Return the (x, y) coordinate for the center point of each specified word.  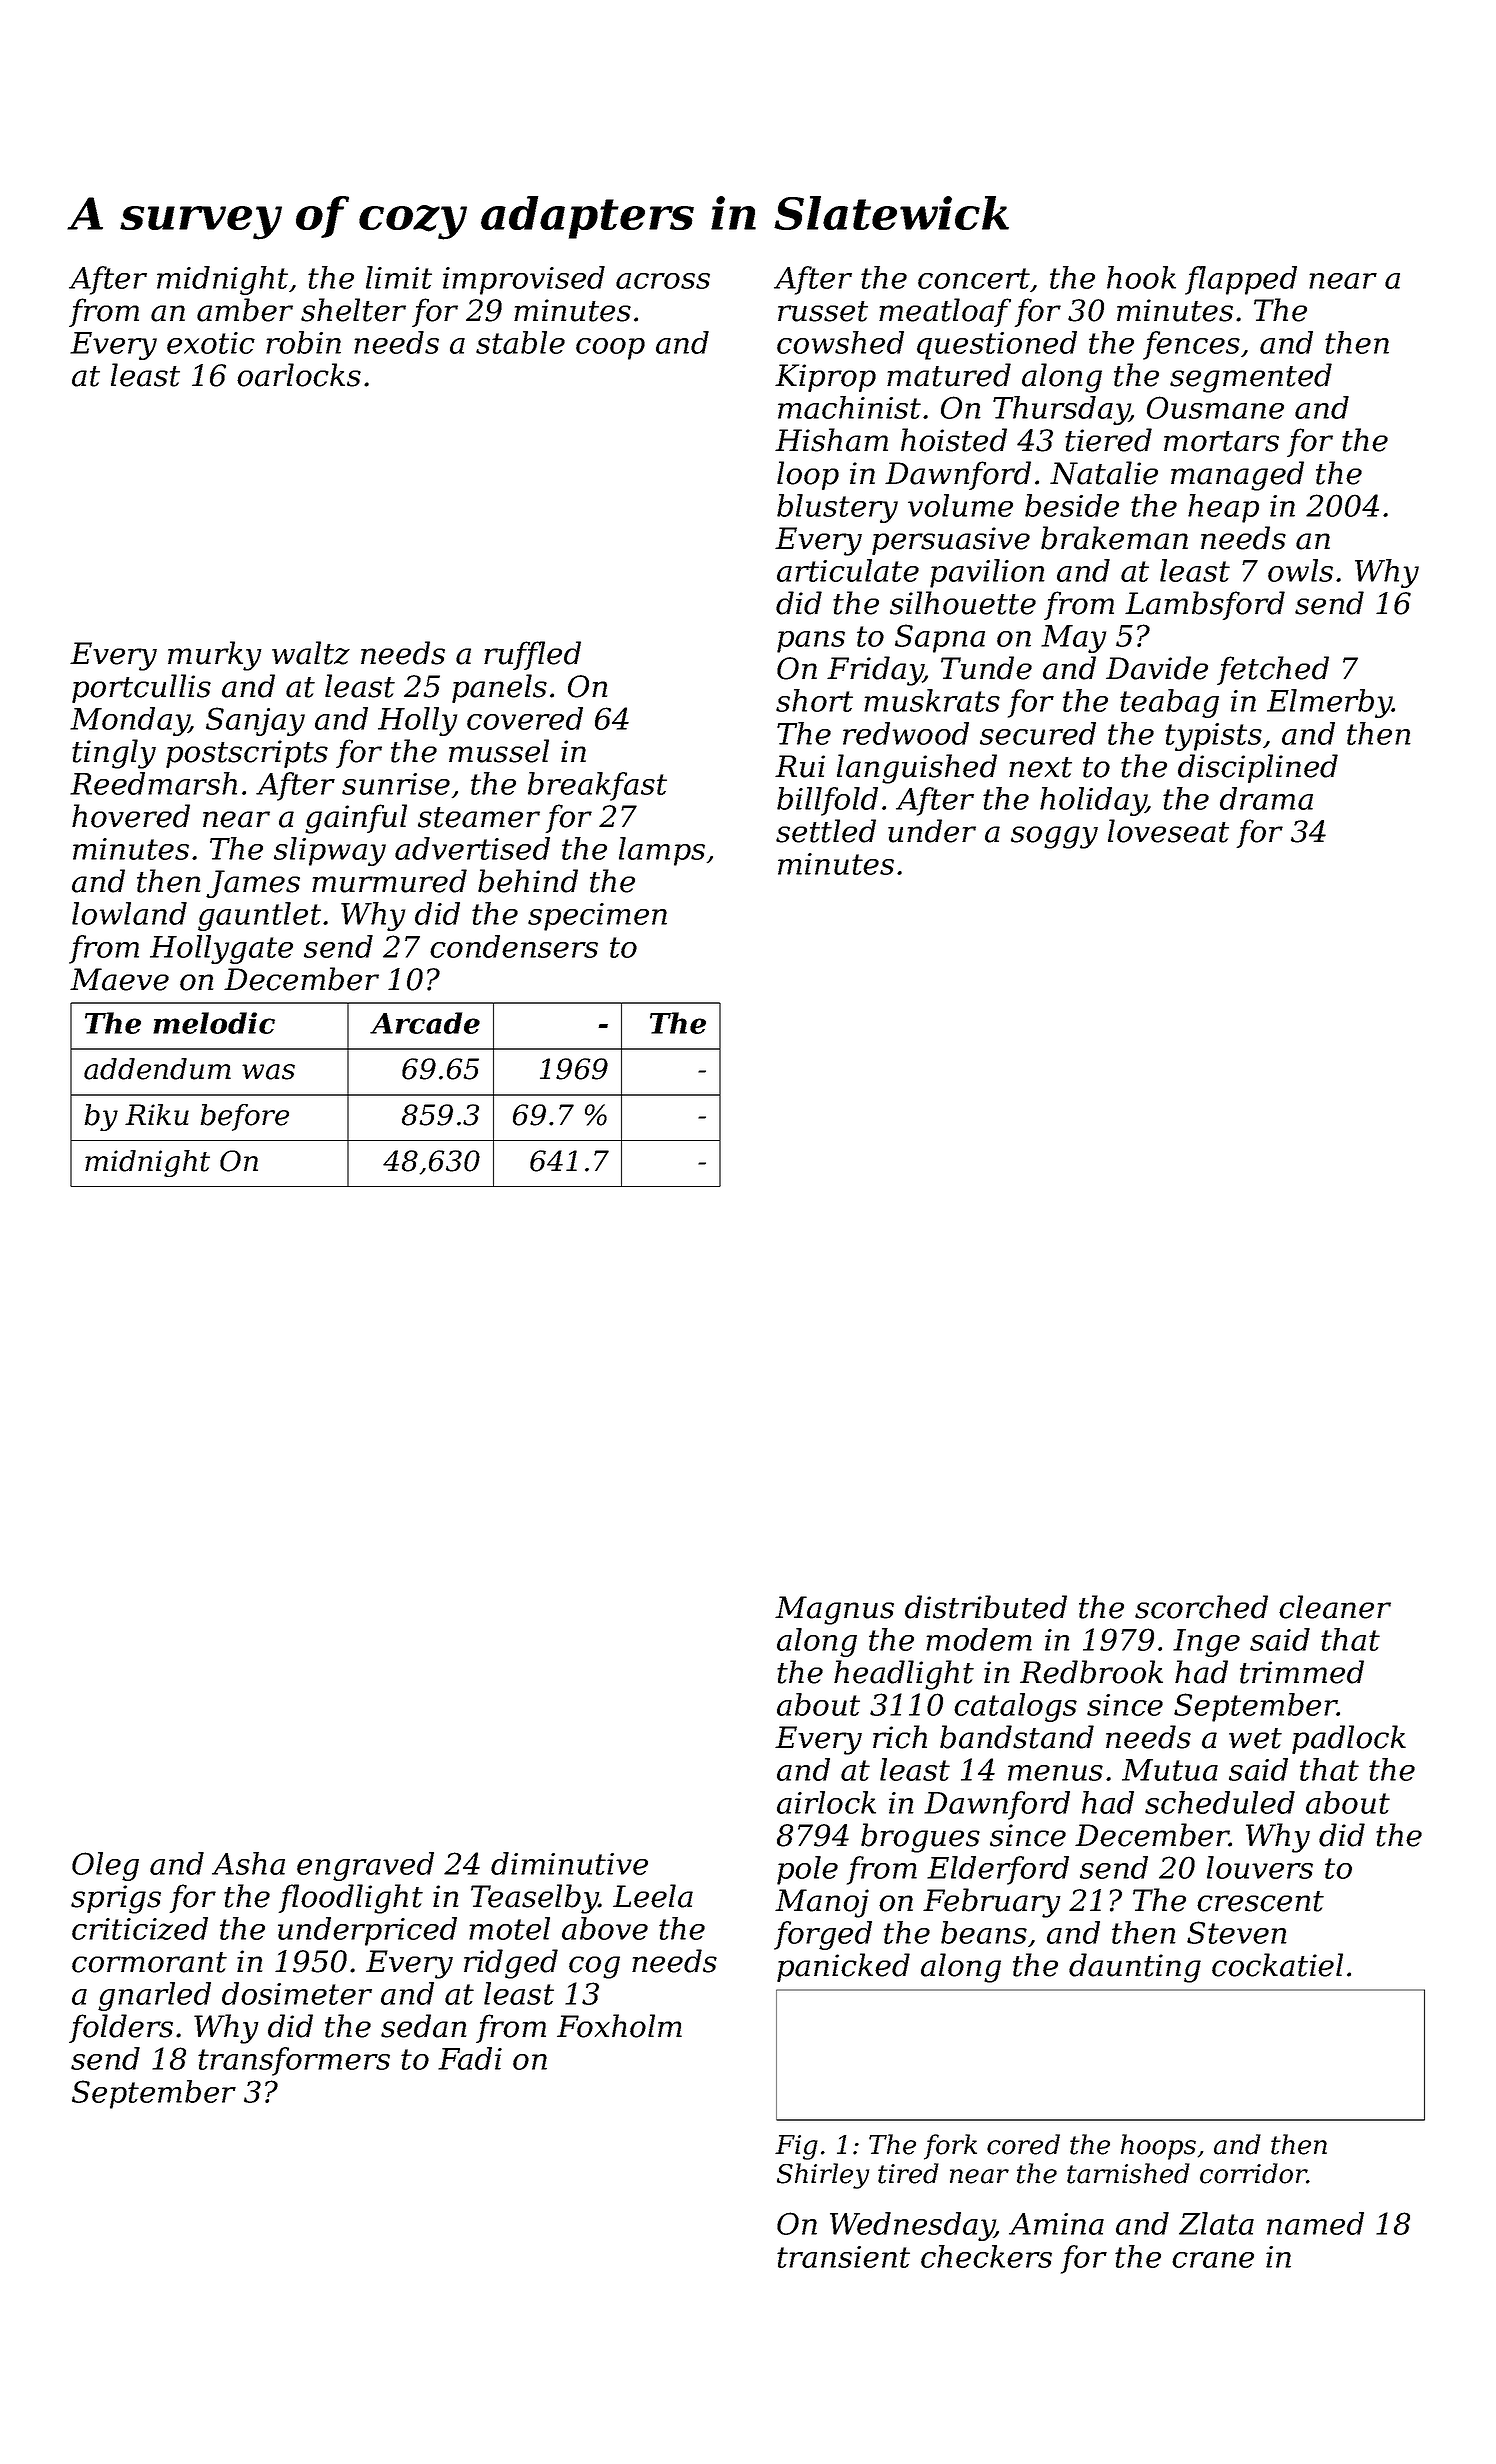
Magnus (834, 1610)
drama (1266, 798)
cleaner (1335, 1607)
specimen (597, 917)
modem (979, 1639)
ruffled (532, 655)
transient (843, 2257)
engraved (365, 1866)
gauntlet (259, 916)
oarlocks (299, 375)
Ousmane (1215, 407)
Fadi (470, 2058)
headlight (904, 1675)
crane (1213, 2260)
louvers (1260, 1867)
